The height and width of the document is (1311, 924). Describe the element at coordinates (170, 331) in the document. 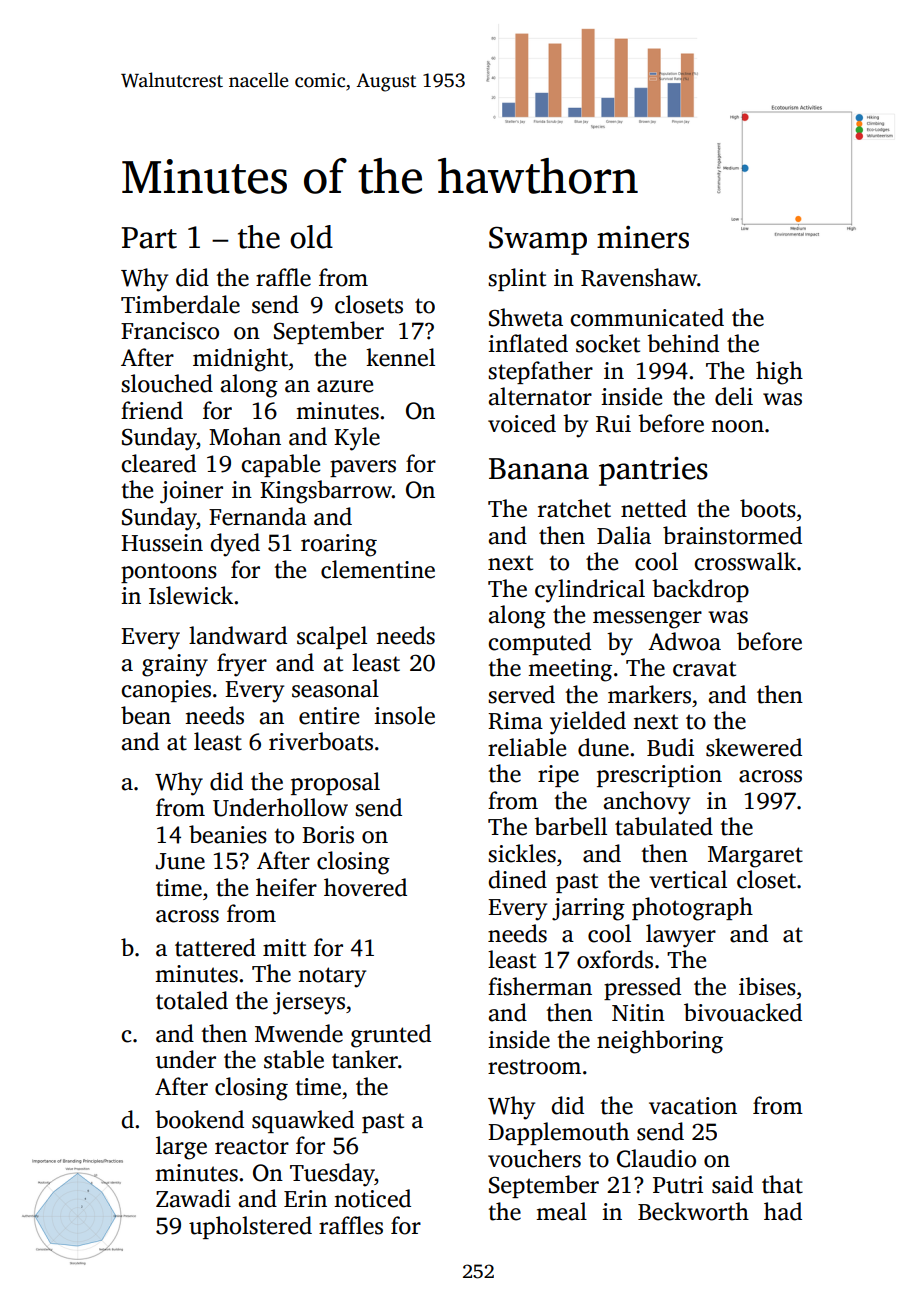

I see `Francisco` at that location.
